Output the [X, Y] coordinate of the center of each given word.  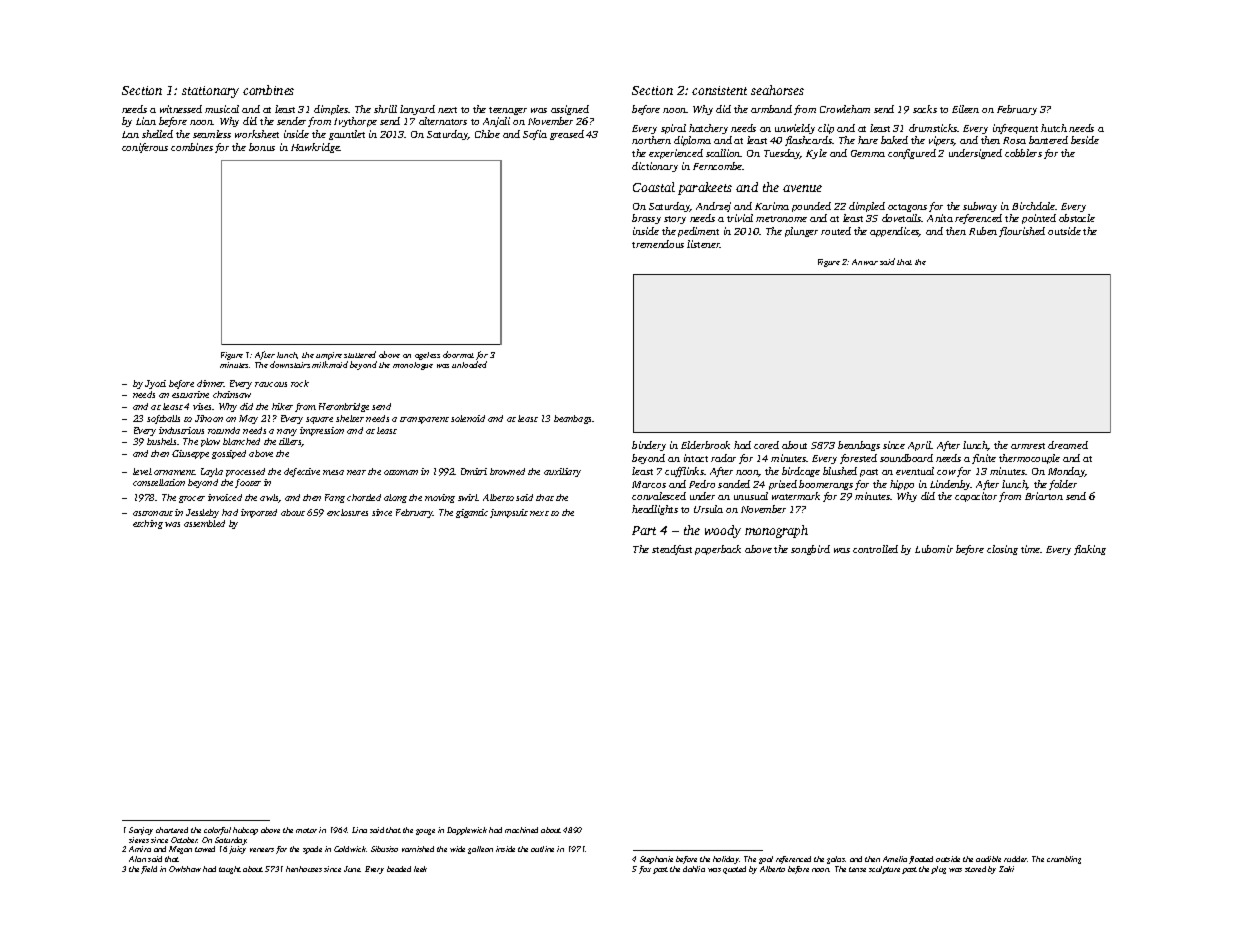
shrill [385, 109]
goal [766, 860]
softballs [163, 419]
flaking [1090, 550]
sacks [925, 109]
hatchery [708, 129]
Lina [359, 830]
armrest [1028, 446]
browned [507, 471]
